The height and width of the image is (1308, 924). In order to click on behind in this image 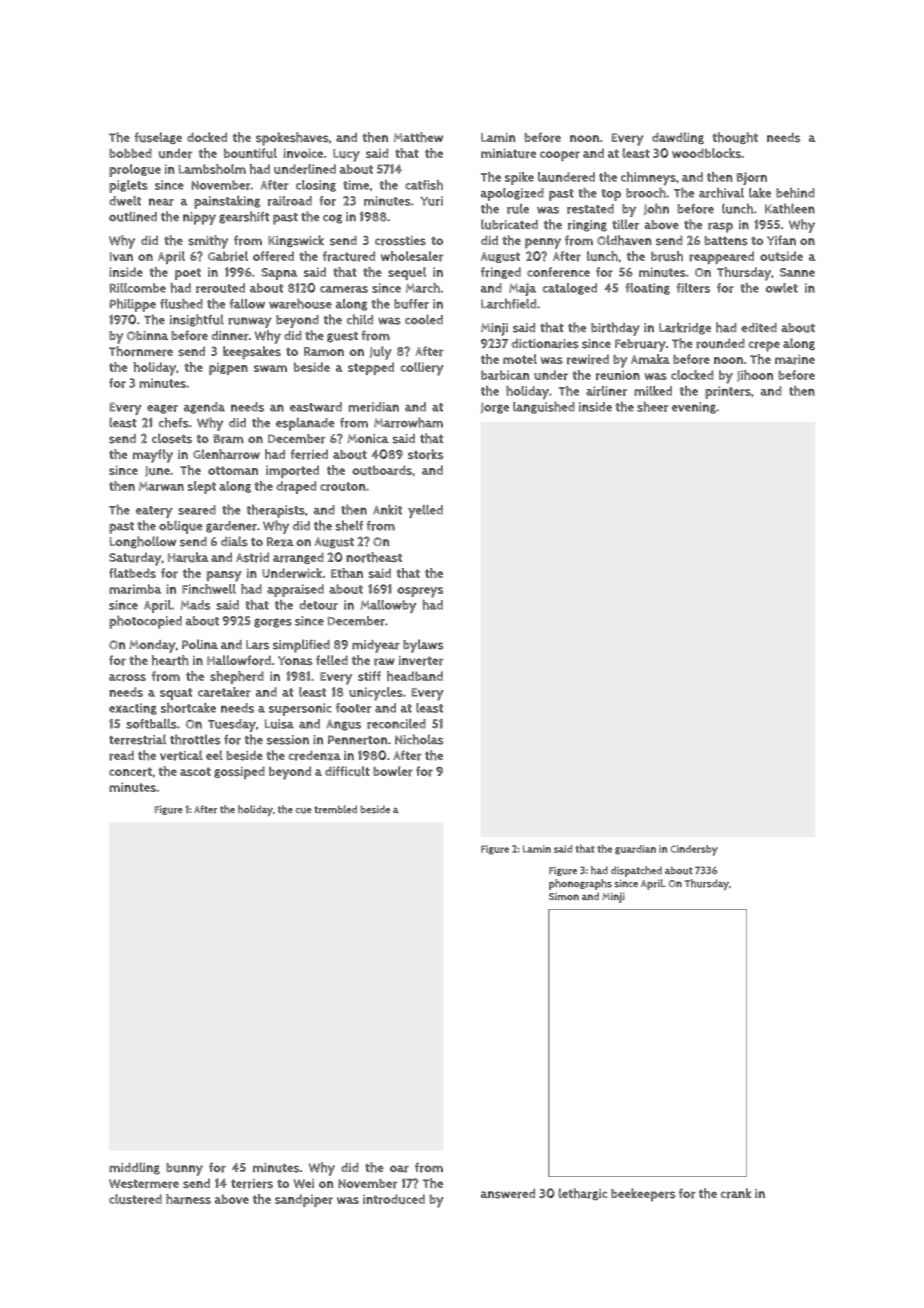, I will do `click(795, 193)`.
